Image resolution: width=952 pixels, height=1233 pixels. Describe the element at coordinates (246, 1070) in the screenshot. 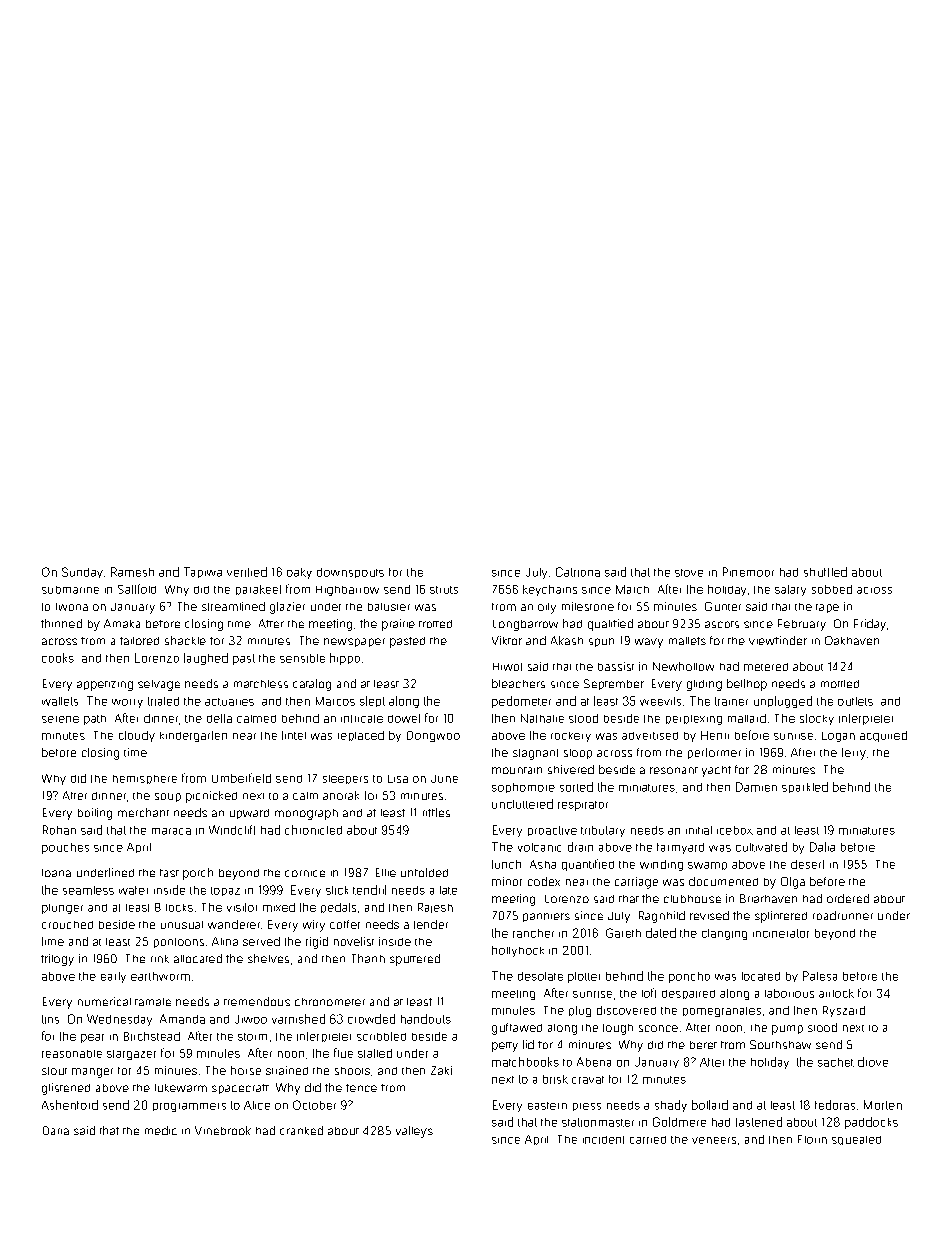

I see `horse` at that location.
